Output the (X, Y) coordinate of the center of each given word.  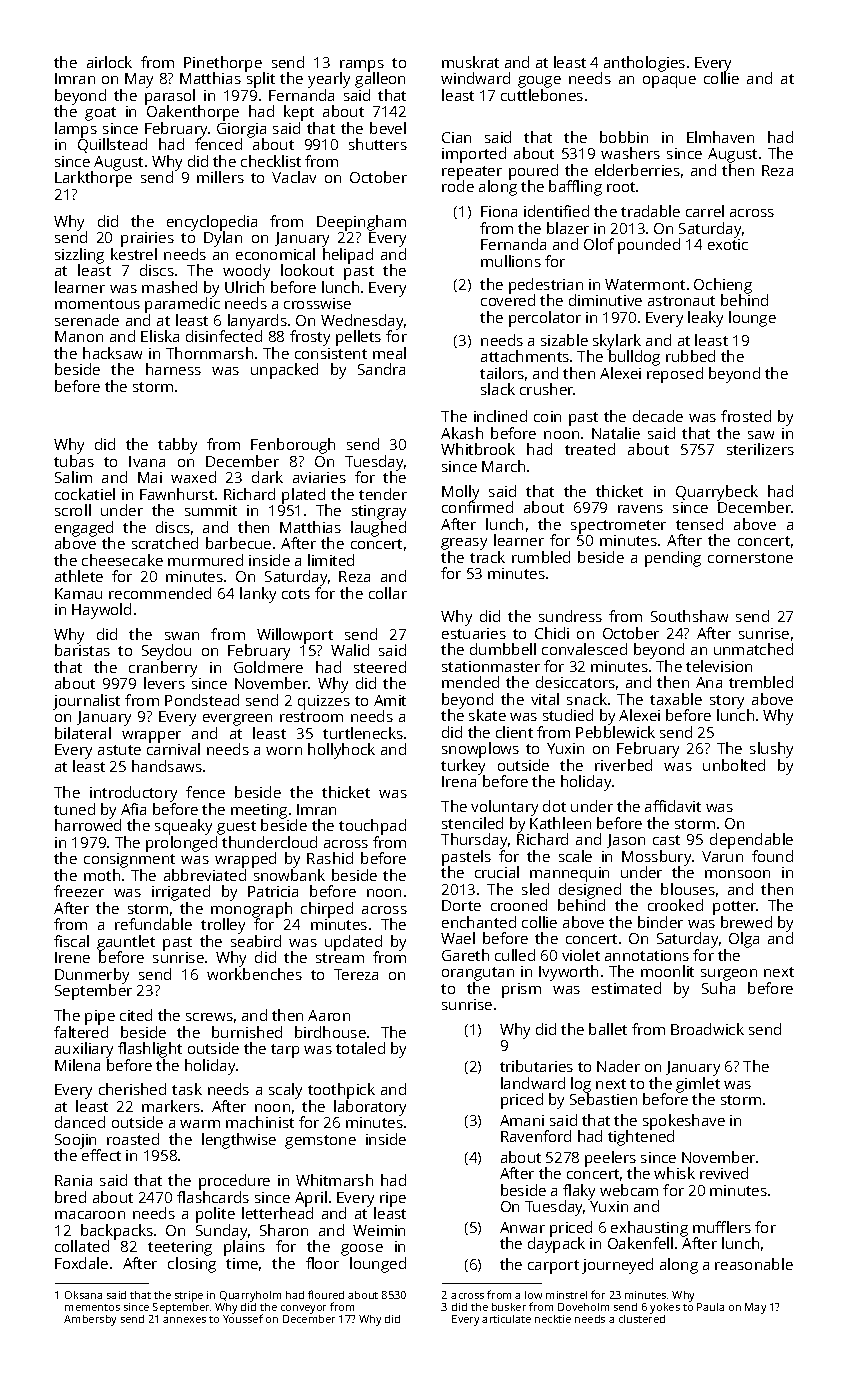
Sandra (381, 369)
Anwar (522, 1227)
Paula (710, 1307)
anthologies (644, 64)
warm (200, 1124)
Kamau (78, 593)
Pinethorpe (224, 64)
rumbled (541, 557)
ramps (362, 66)
